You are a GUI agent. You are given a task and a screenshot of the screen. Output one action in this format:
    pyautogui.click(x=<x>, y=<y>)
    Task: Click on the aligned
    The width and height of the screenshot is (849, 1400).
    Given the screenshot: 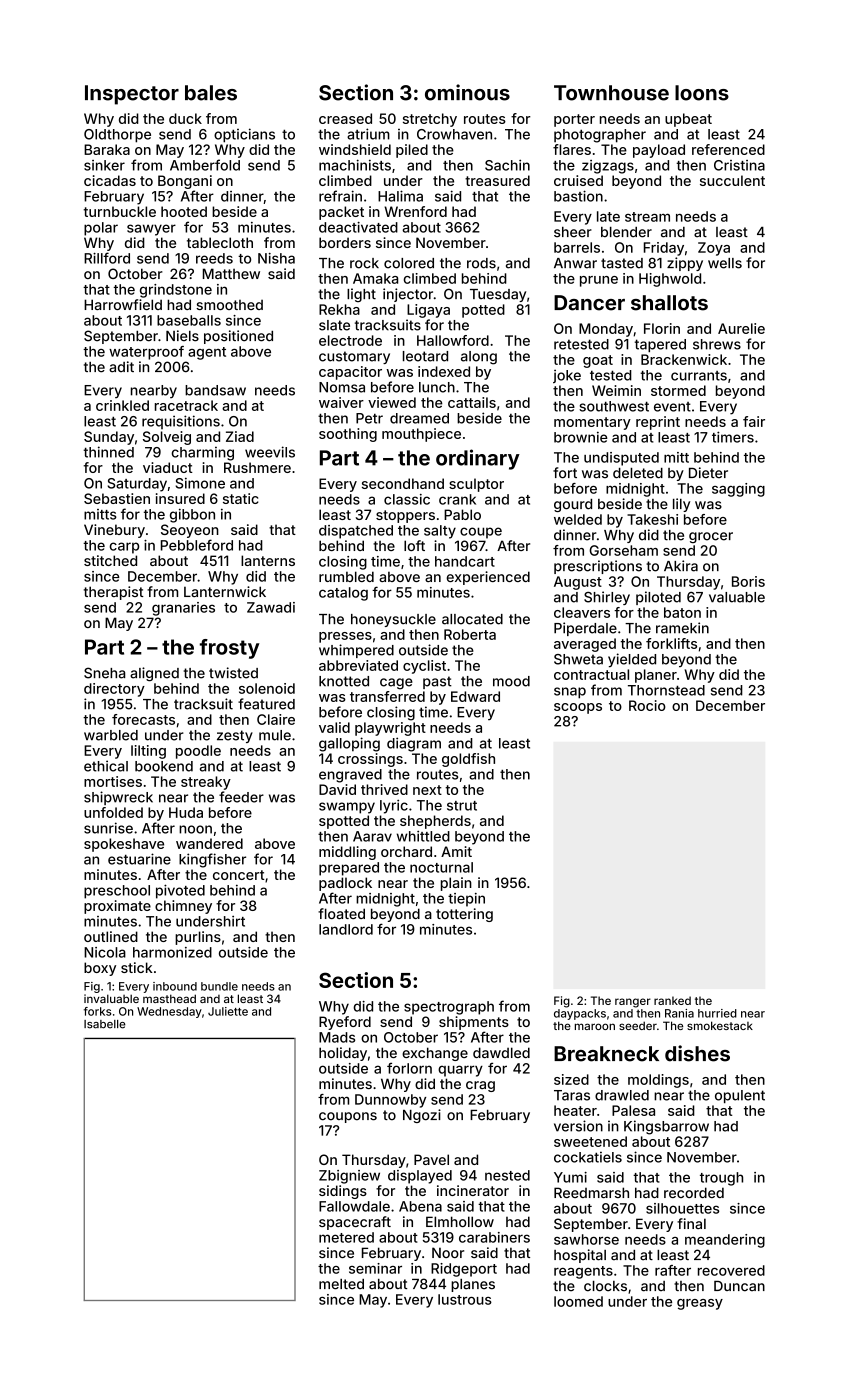 What is the action you would take?
    pyautogui.click(x=154, y=674)
